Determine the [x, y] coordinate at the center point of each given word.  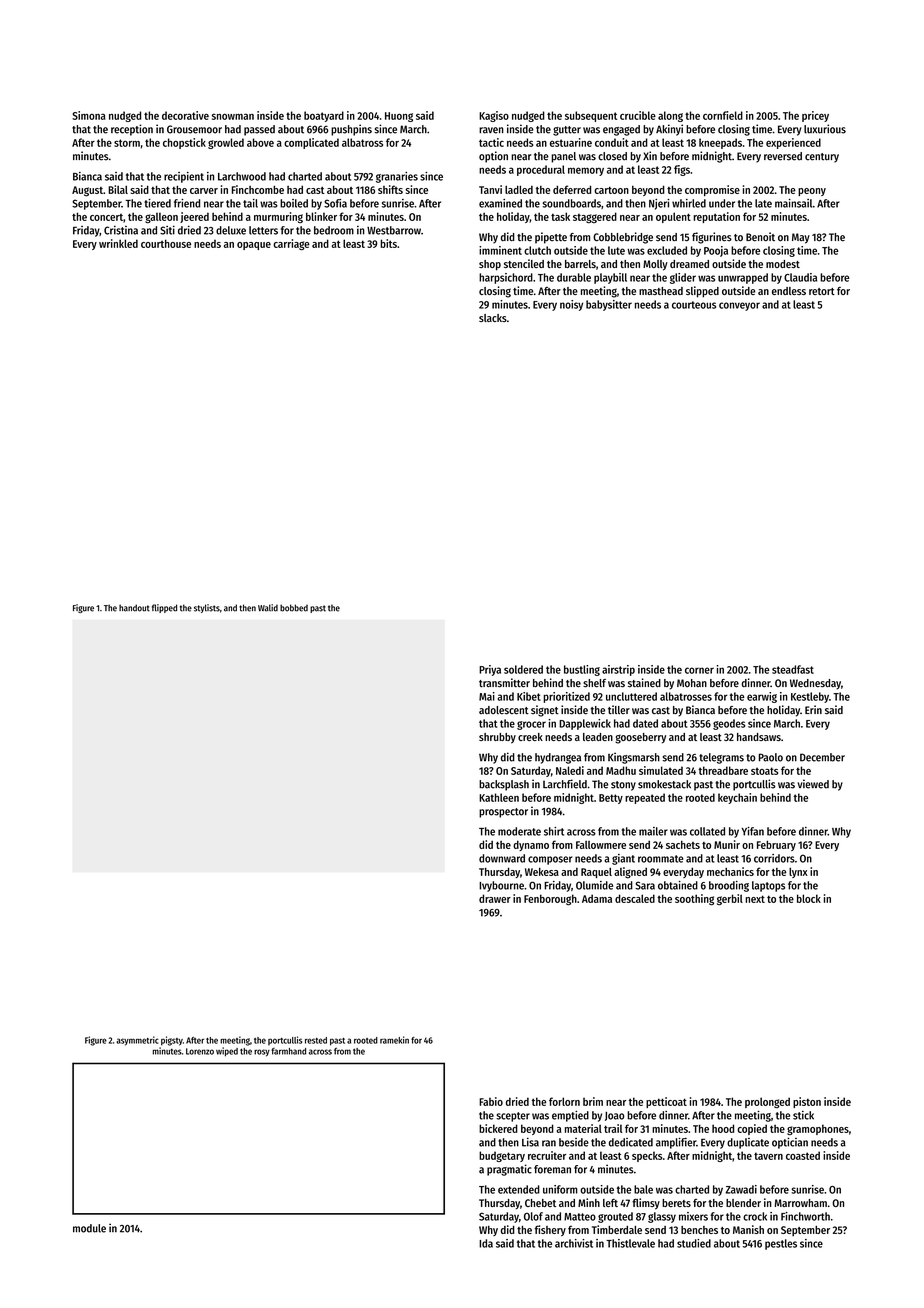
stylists [207, 608]
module [89, 1228]
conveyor [739, 306]
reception [132, 130]
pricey [815, 116]
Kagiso [494, 116]
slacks [493, 318]
